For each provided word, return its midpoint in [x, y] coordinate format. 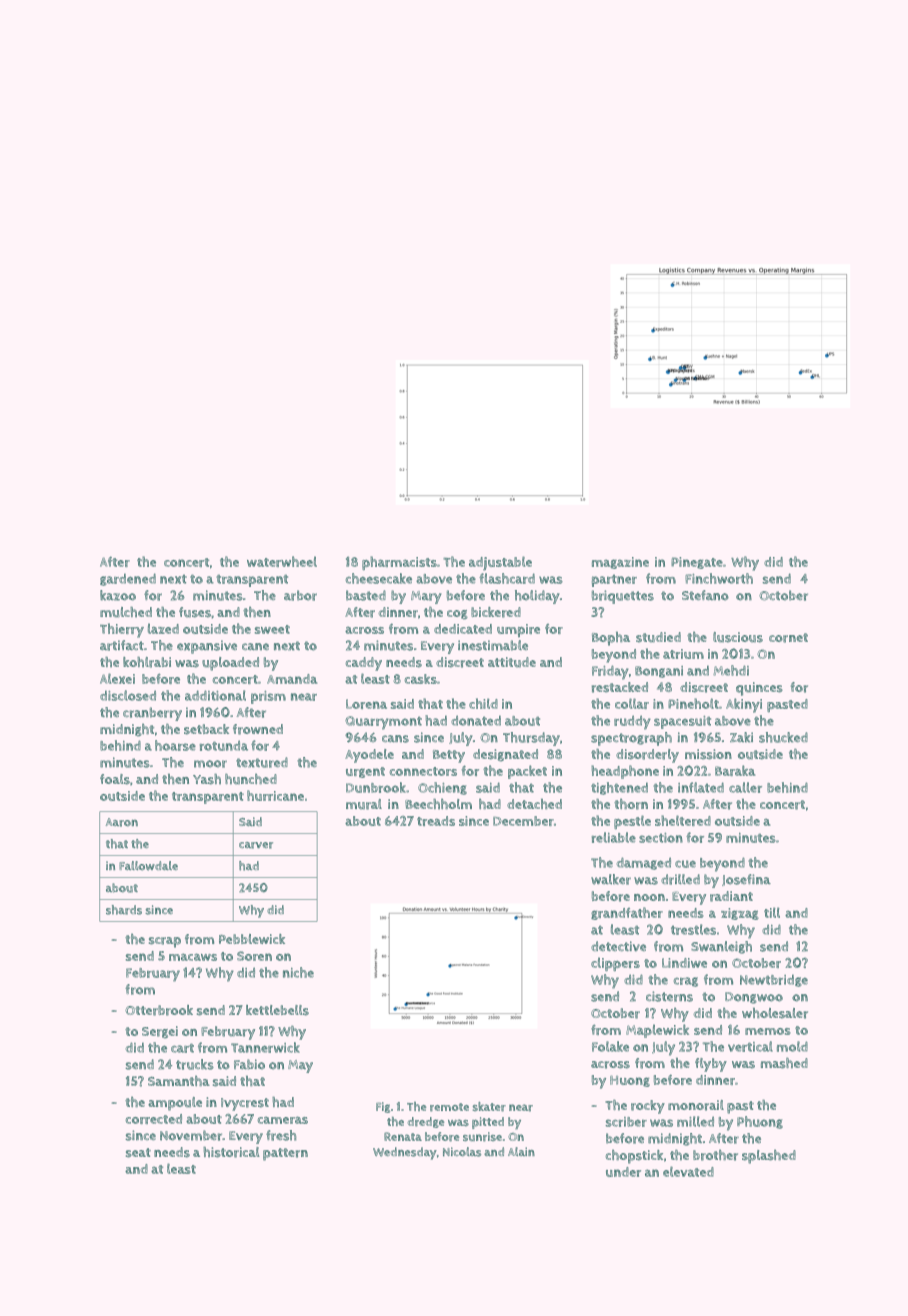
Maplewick [657, 1031]
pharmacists [399, 563]
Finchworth [719, 578]
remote [449, 1107]
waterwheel [282, 561]
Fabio [249, 1064]
